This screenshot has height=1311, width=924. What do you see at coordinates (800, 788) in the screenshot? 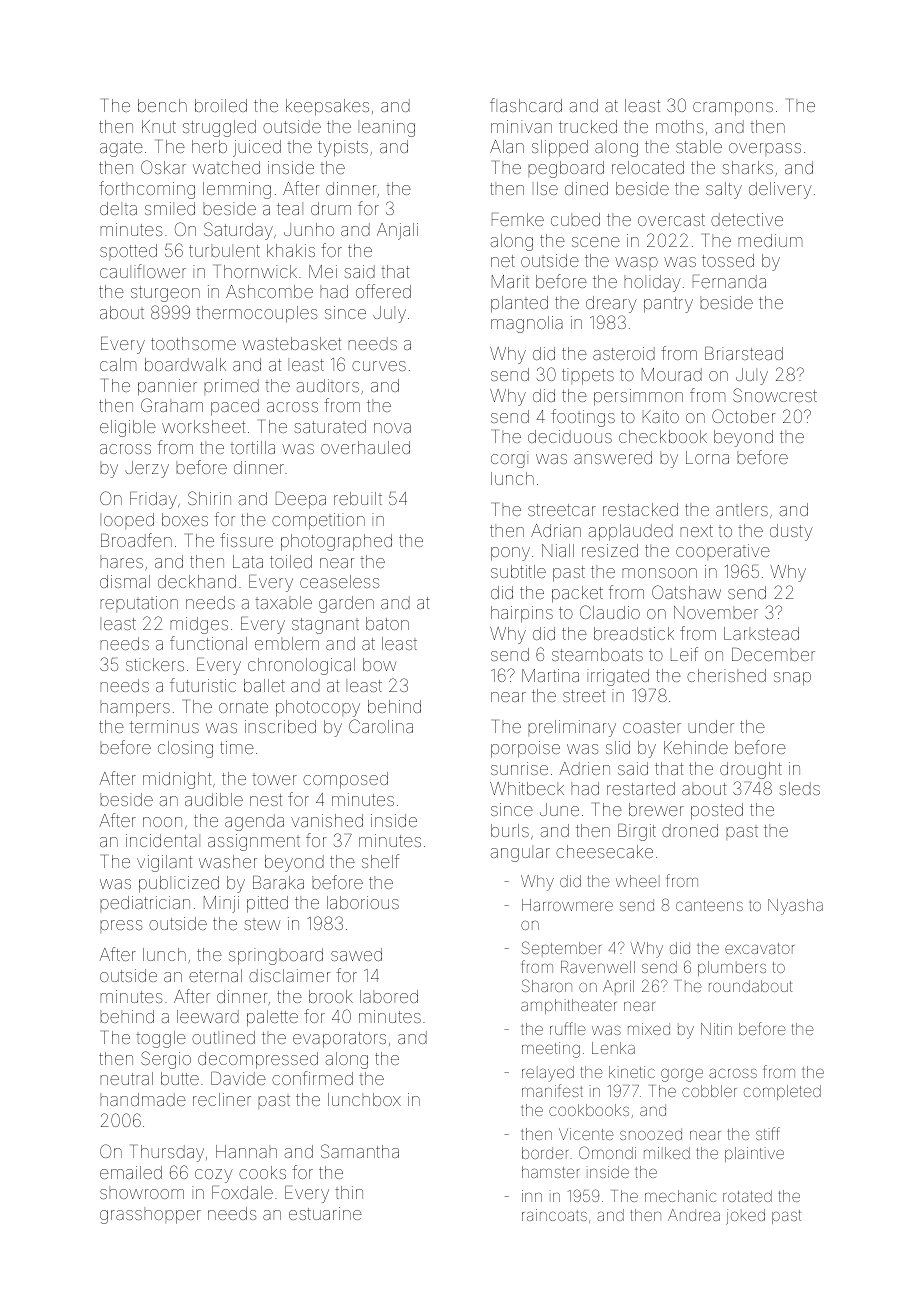
I see `sleds` at bounding box center [800, 788].
